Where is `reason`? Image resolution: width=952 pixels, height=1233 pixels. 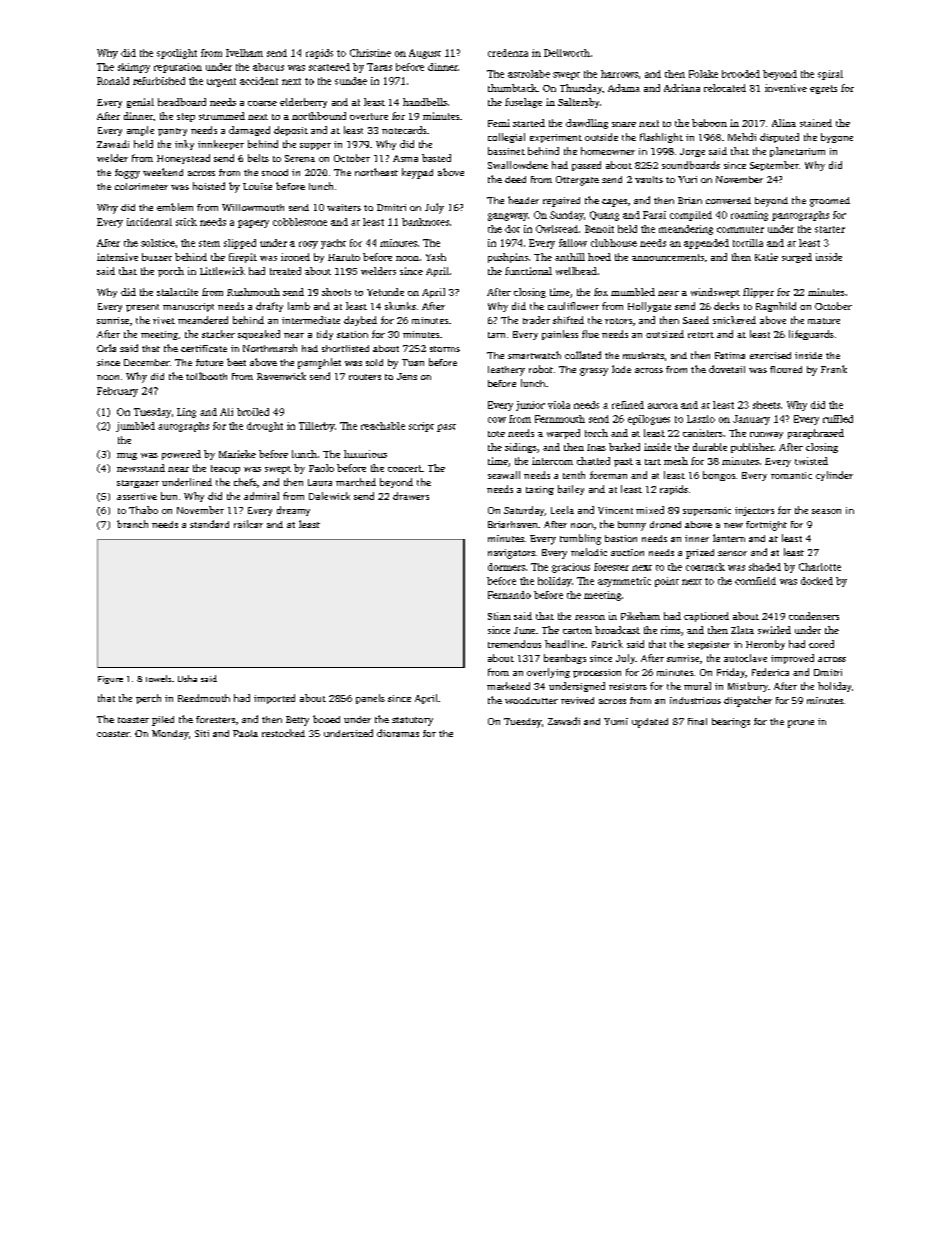 reason is located at coordinates (590, 617).
